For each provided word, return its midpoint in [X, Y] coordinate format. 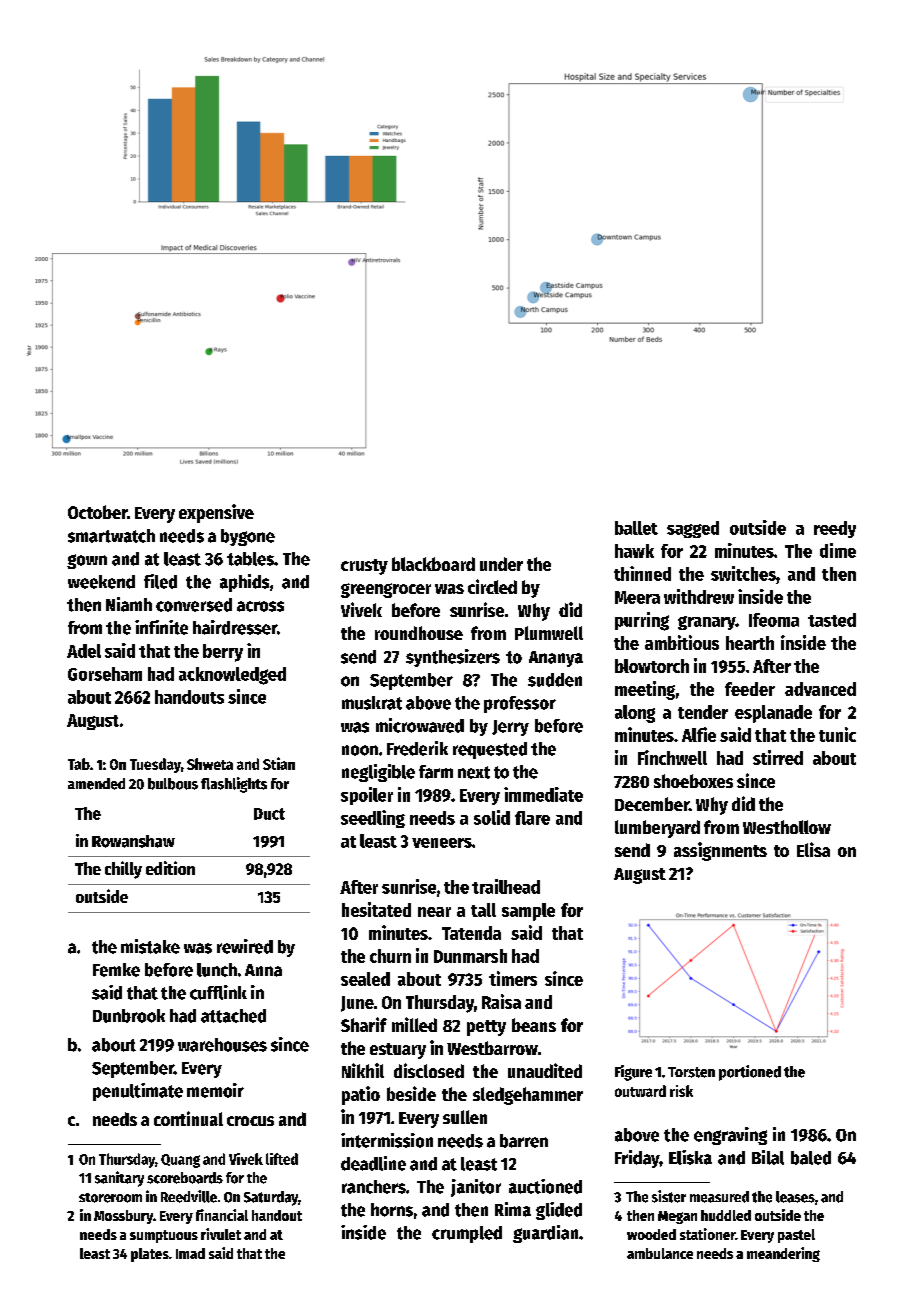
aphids [244, 583]
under [501, 564]
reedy [835, 529]
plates [150, 1255]
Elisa [813, 849]
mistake [150, 946]
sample [528, 912]
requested [490, 750]
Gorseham [105, 674]
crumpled [467, 1234]
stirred [778, 757]
